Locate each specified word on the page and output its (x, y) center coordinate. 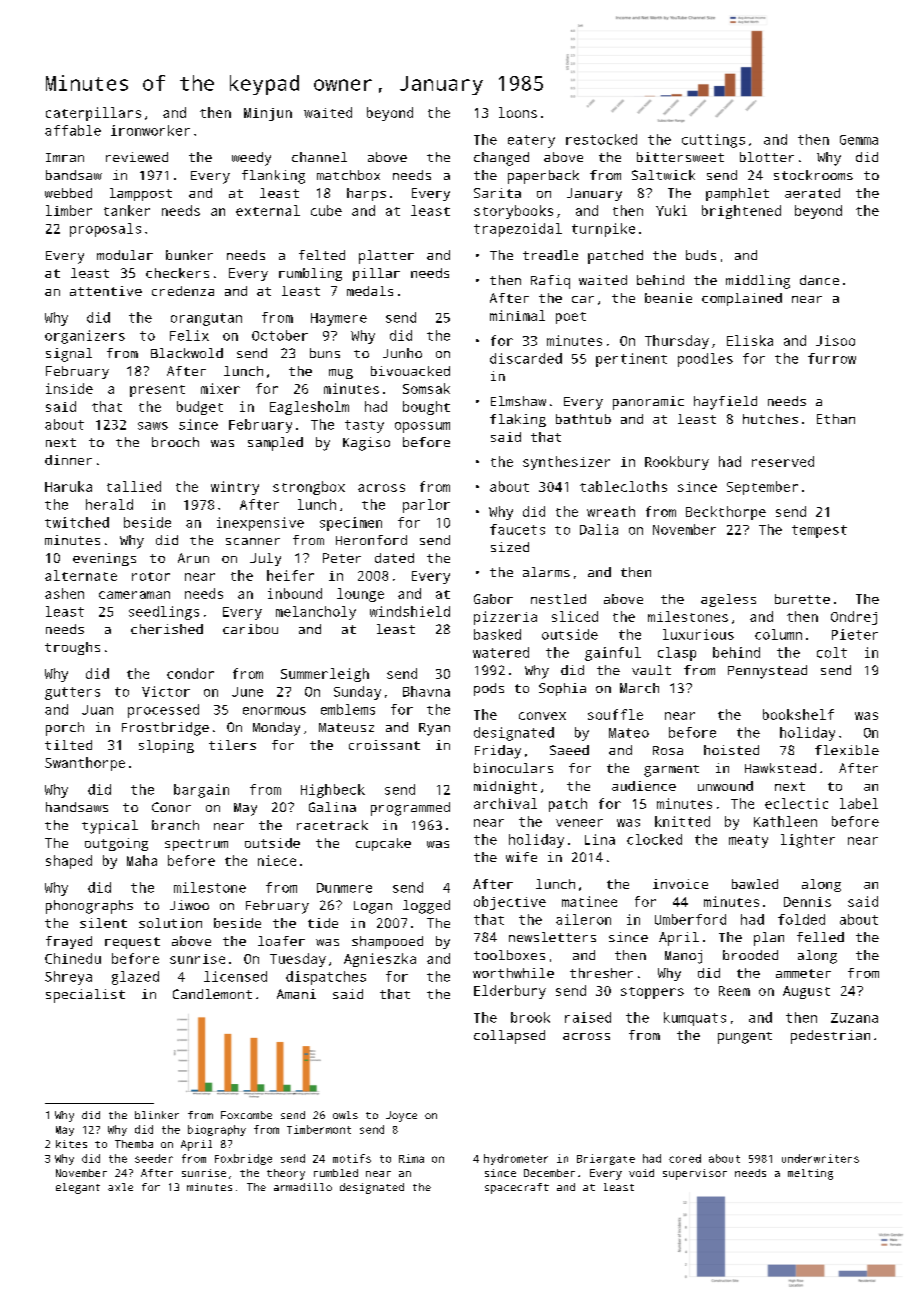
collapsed (509, 1037)
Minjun (268, 114)
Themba (134, 1144)
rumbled (336, 1173)
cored (685, 1158)
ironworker (150, 130)
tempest (819, 531)
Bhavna (426, 691)
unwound (725, 786)
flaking (518, 420)
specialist (85, 996)
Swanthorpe (85, 764)
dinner (68, 460)
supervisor (695, 1174)
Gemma (859, 140)
